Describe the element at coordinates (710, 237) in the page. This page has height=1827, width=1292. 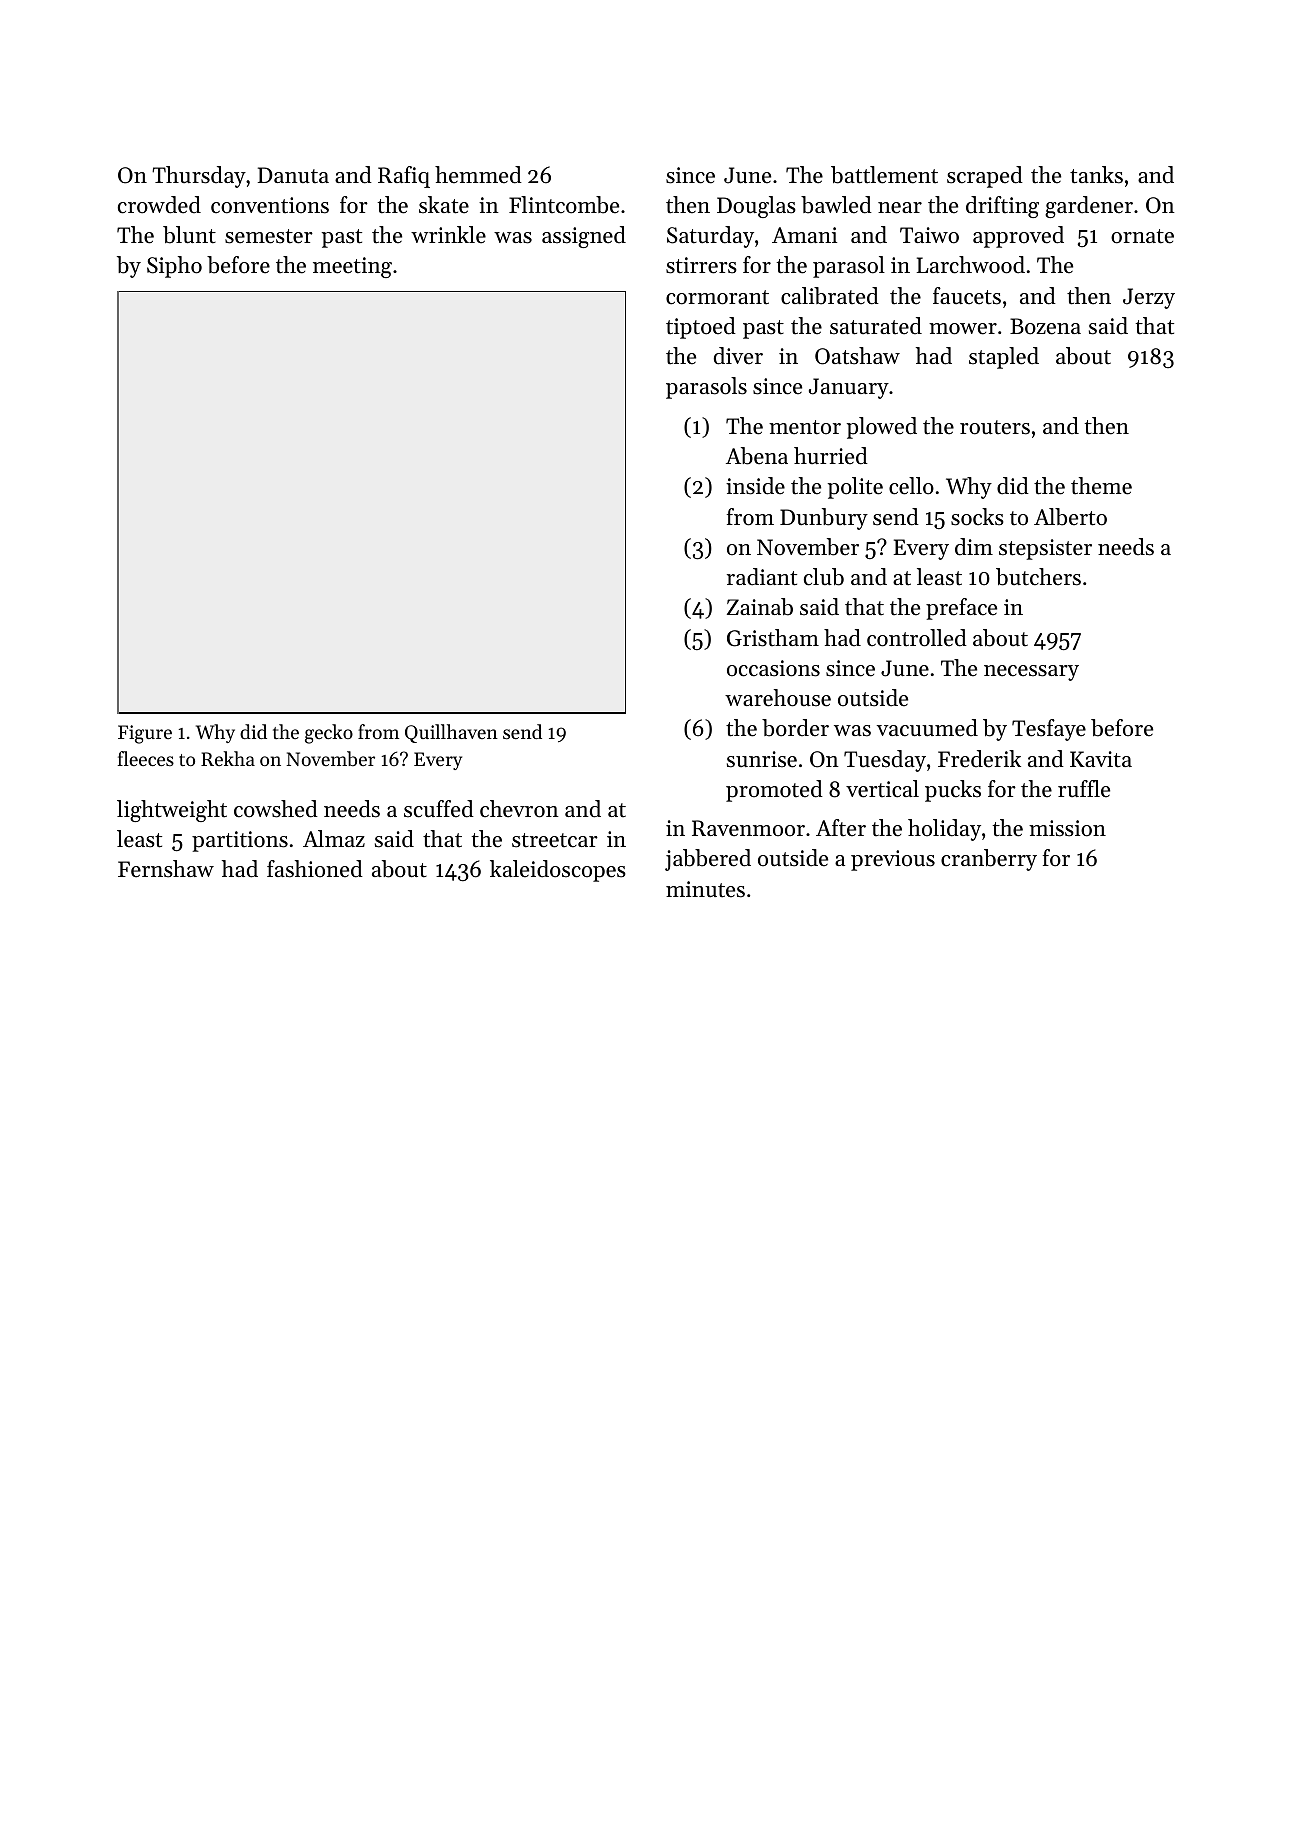
I see `Saturday` at that location.
